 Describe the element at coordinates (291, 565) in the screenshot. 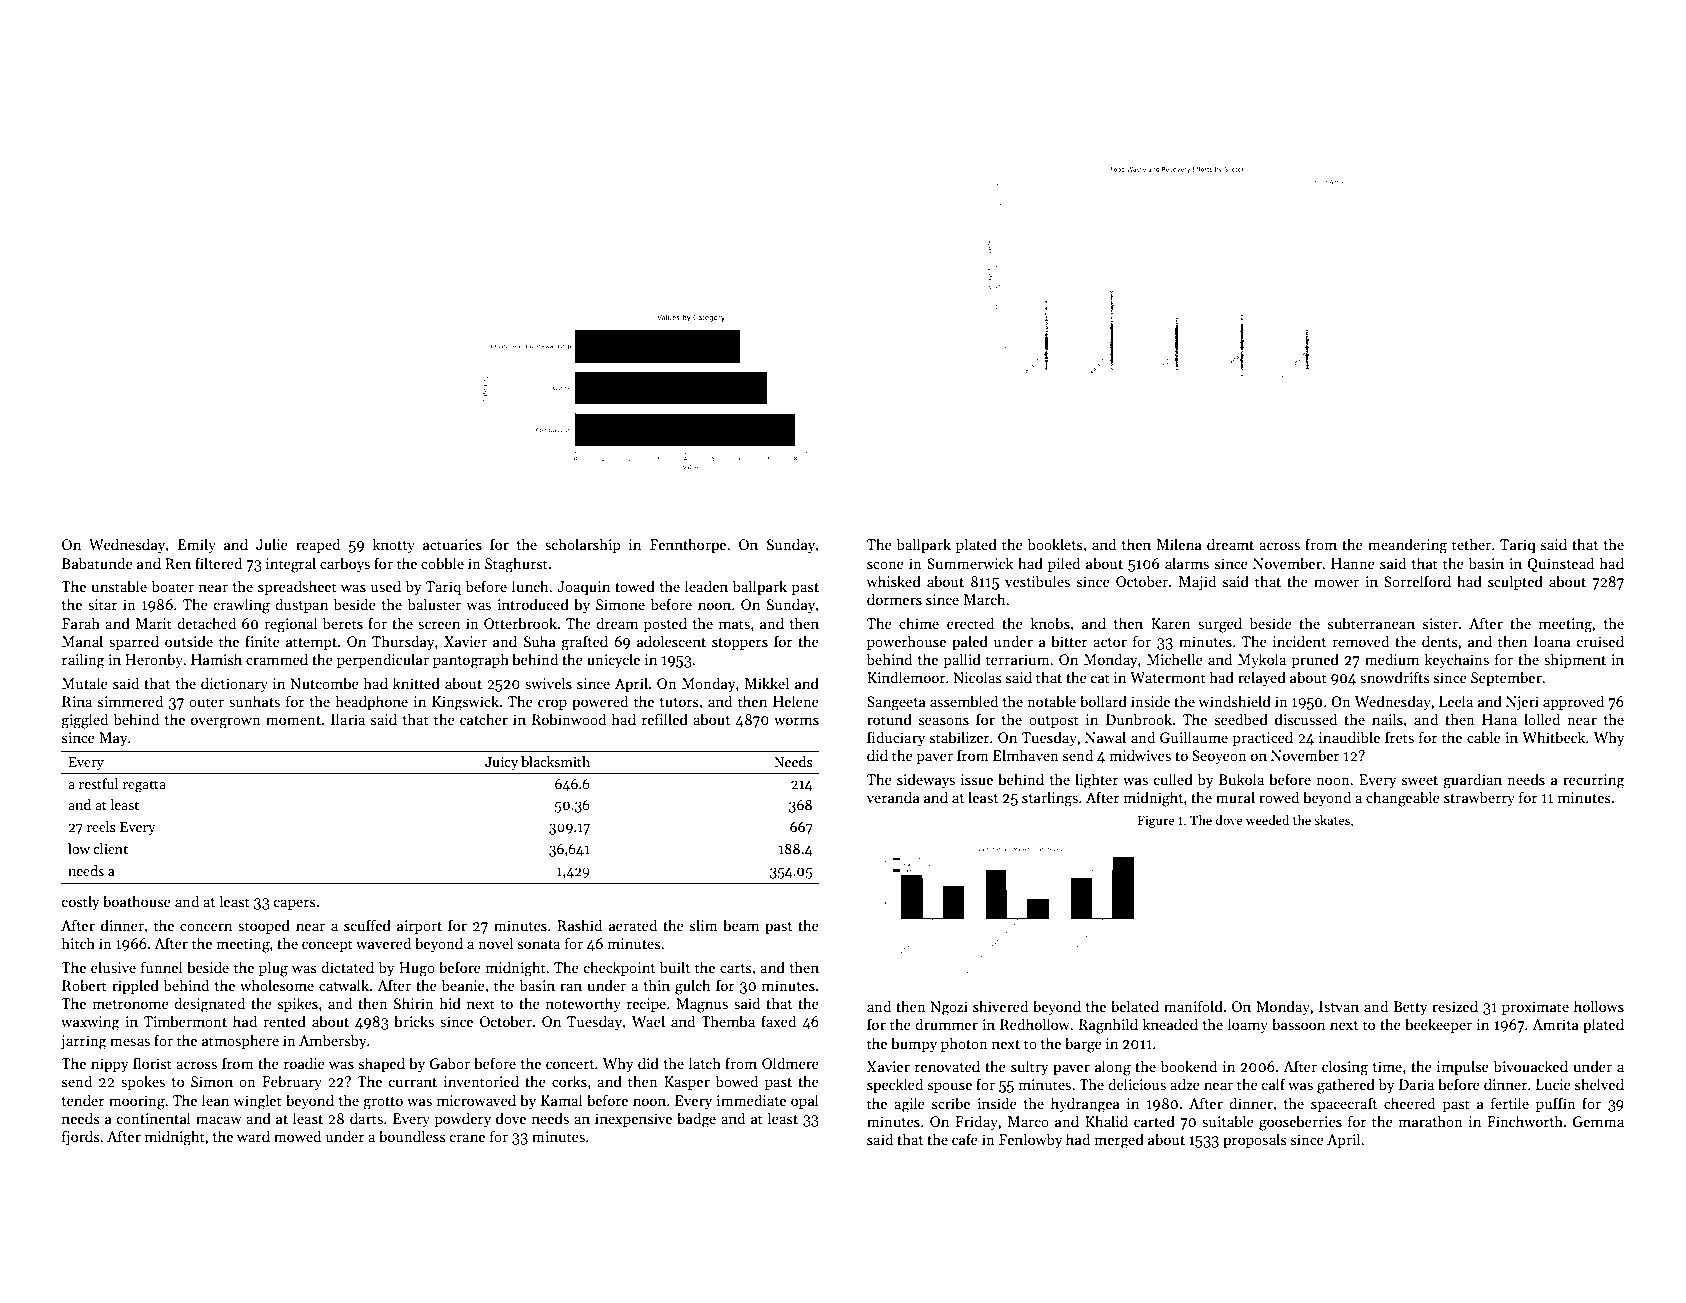

I see `integral` at that location.
